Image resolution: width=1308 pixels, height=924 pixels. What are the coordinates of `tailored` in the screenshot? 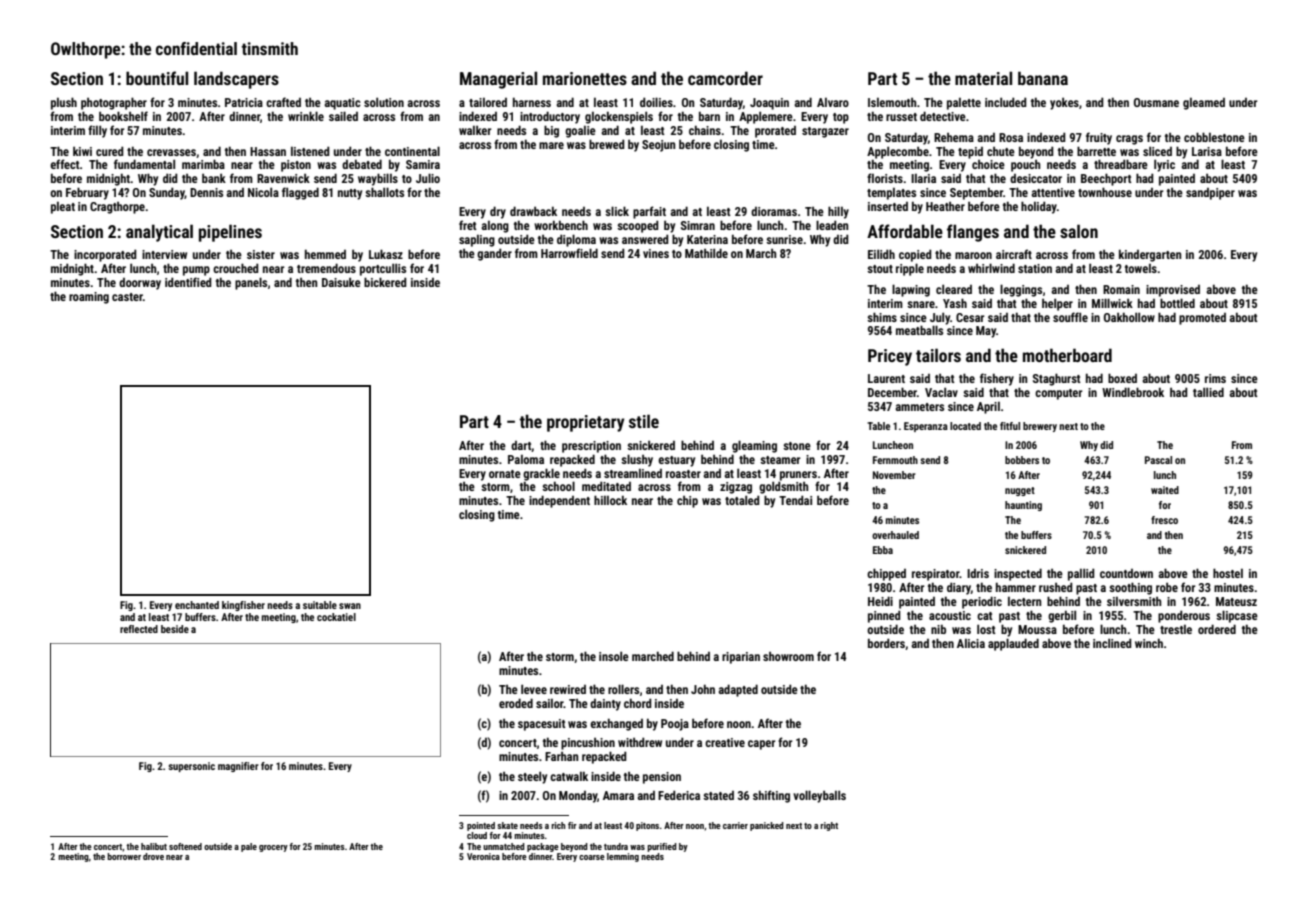 It's located at (488, 102).
